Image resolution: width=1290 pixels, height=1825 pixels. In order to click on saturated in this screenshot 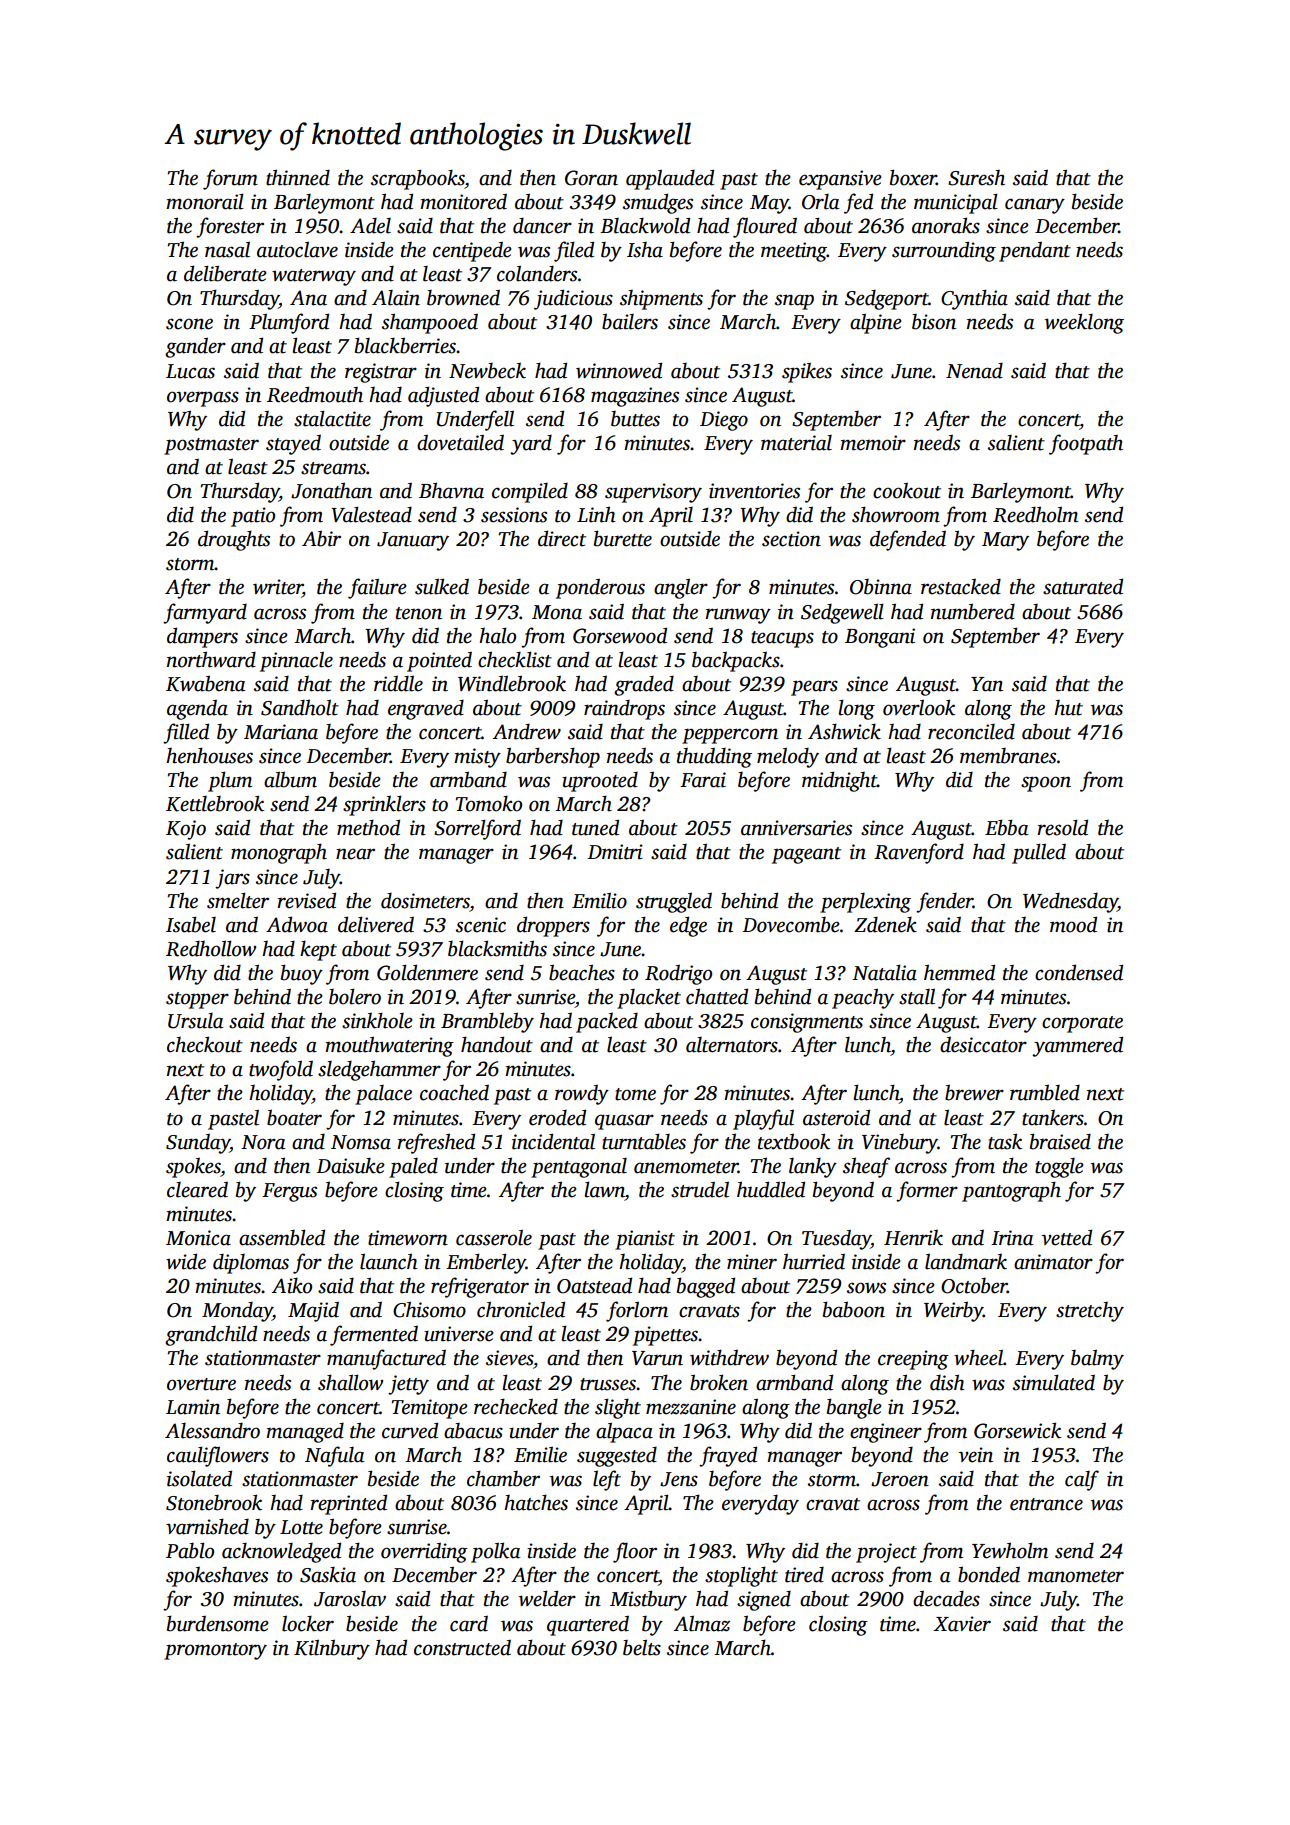, I will do `click(1083, 586)`.
